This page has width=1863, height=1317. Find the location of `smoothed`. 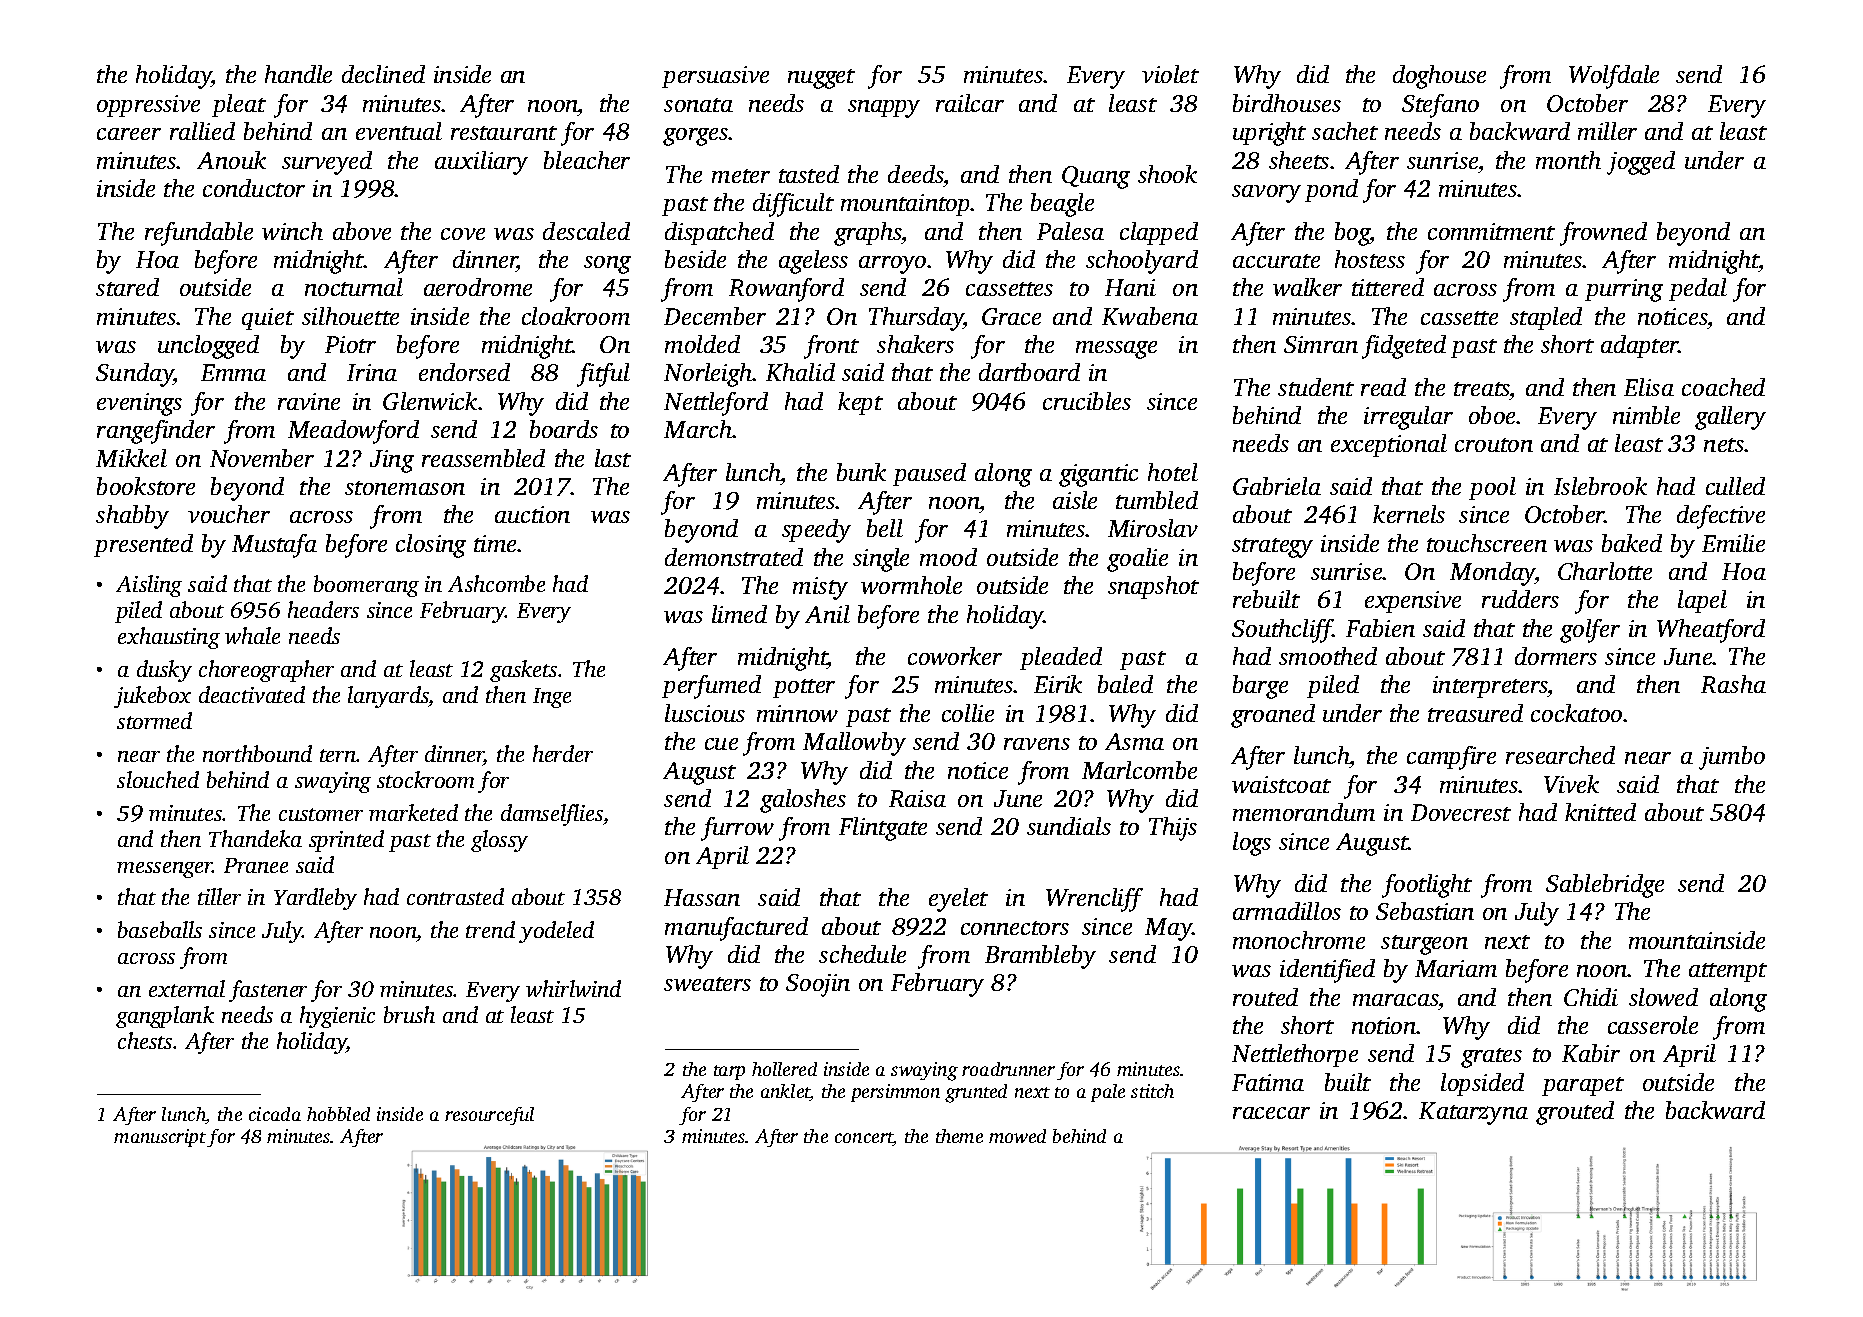

smoothed is located at coordinates (1328, 656).
